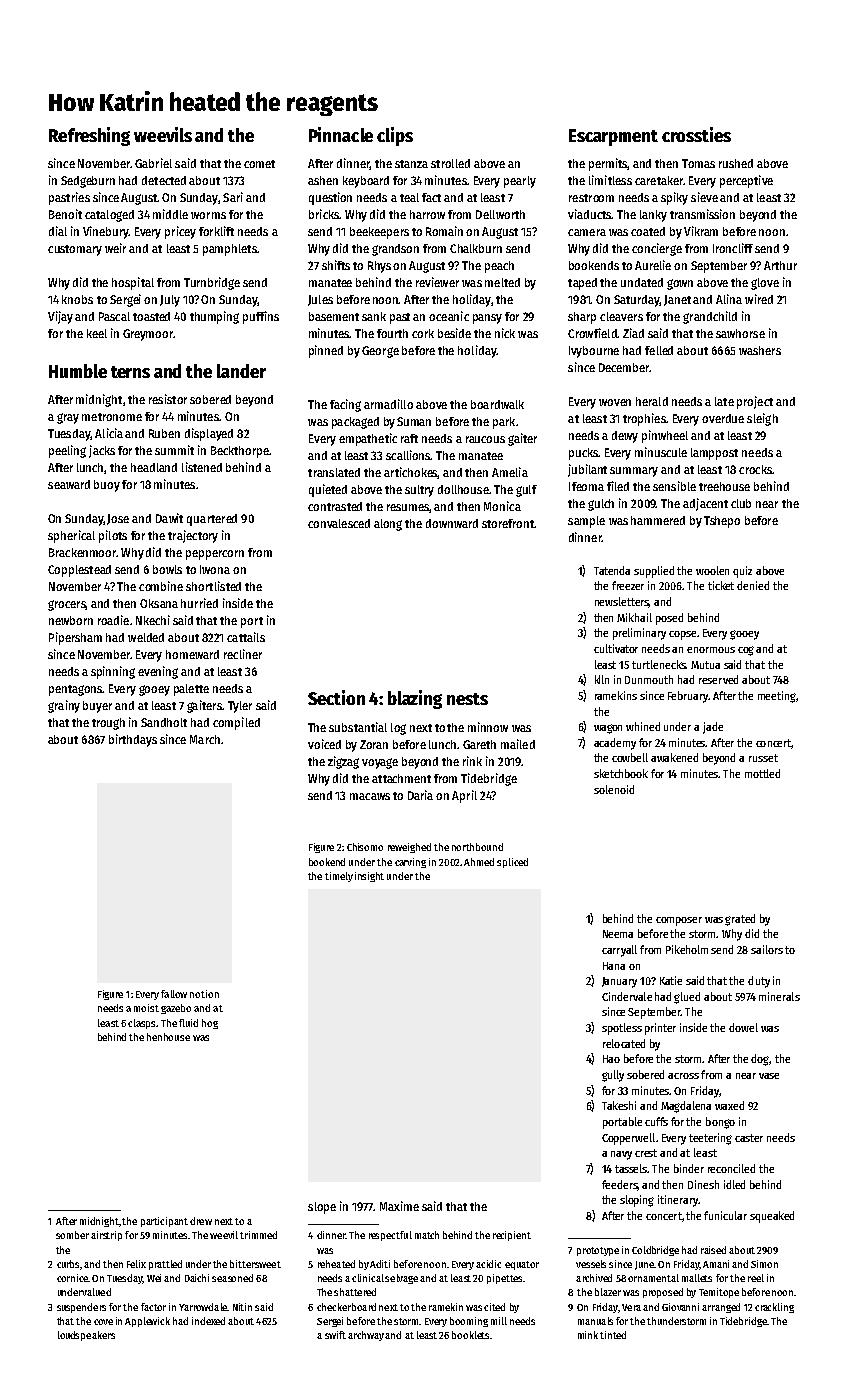  What do you see at coordinates (452, 523) in the screenshot?
I see `downward` at bounding box center [452, 523].
